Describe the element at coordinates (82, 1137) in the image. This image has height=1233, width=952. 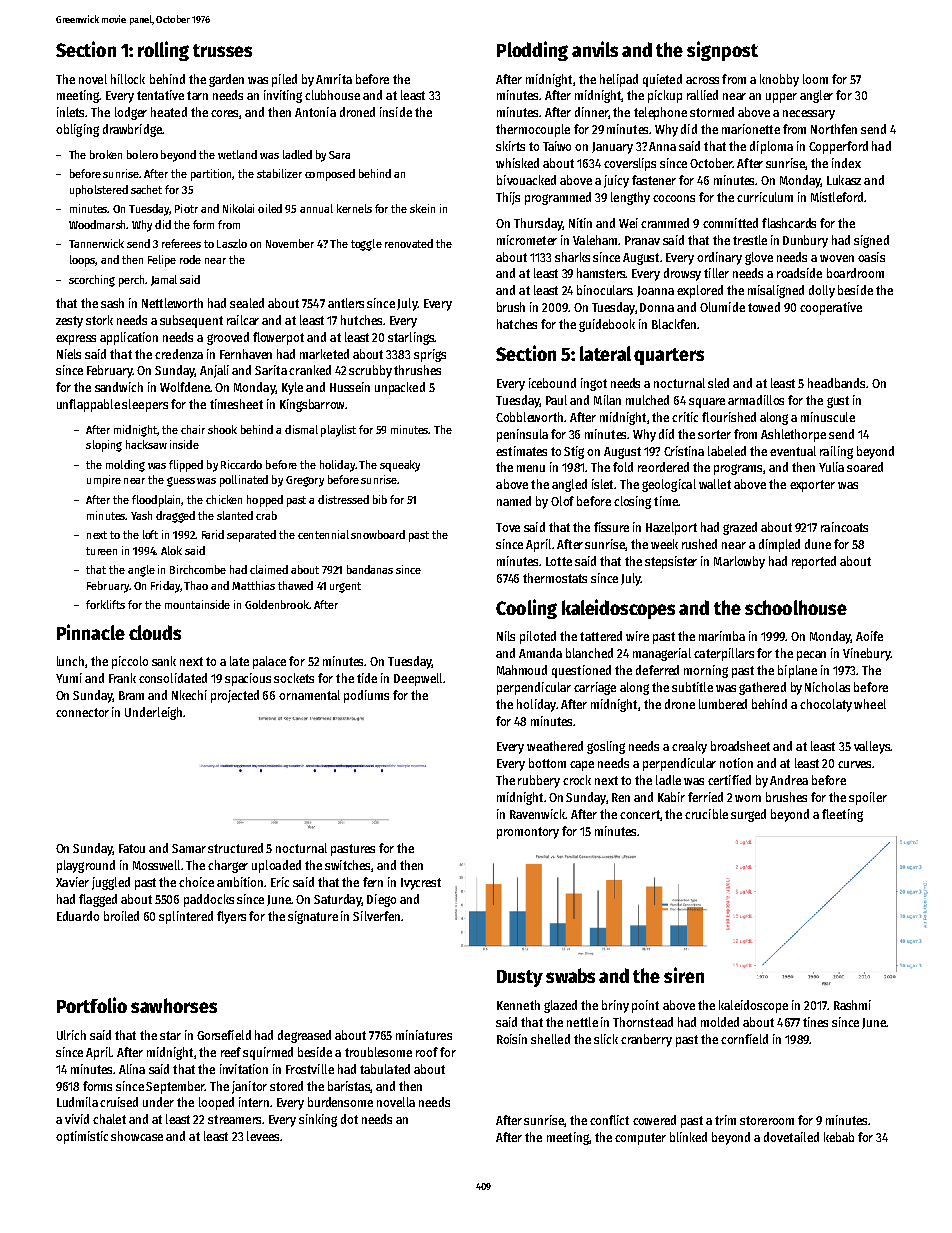
I see `optimistic` at that location.
